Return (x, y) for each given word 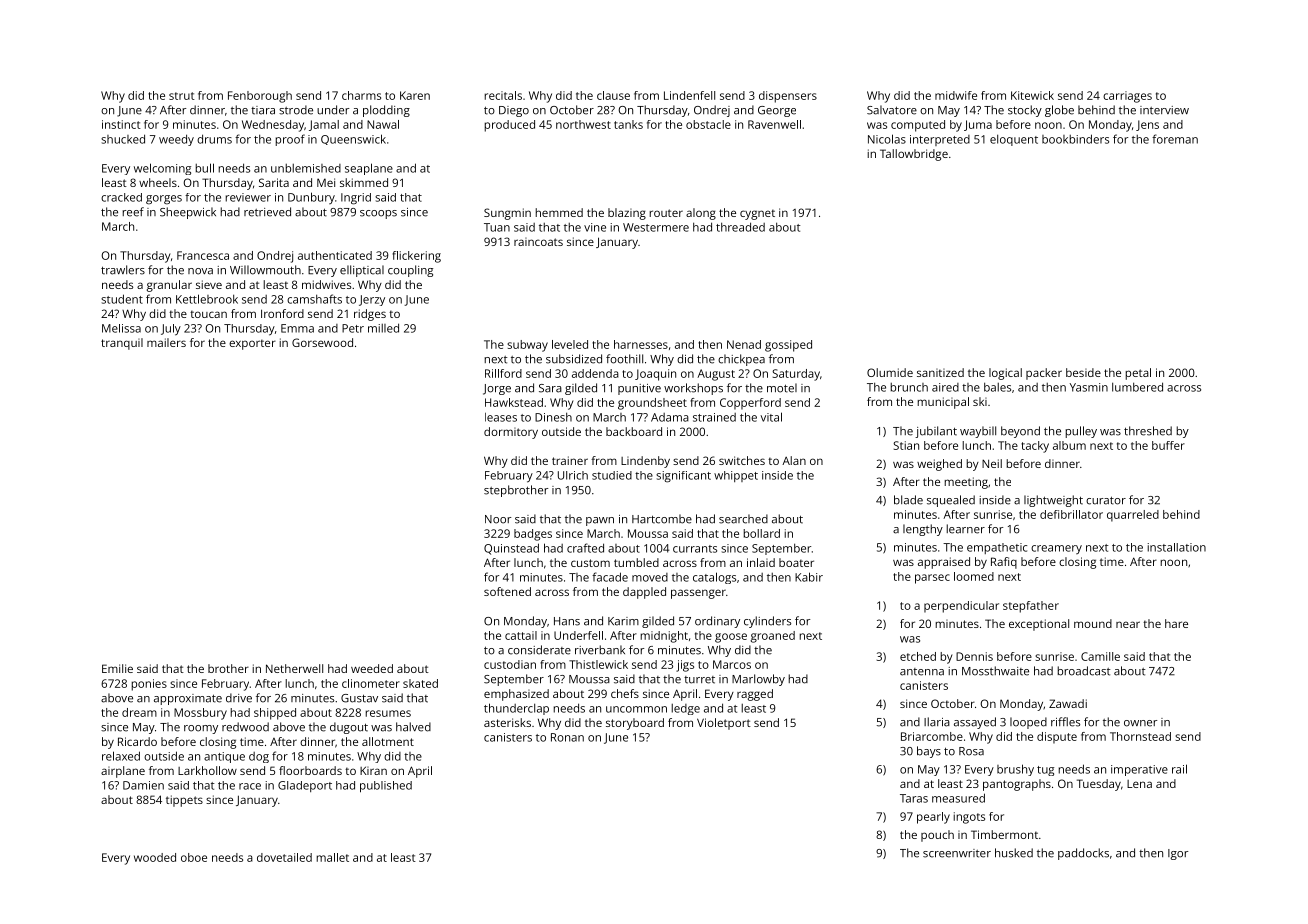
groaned (772, 637)
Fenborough (260, 97)
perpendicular (961, 607)
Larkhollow (207, 770)
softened (507, 591)
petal (1138, 374)
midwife (956, 95)
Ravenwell (774, 124)
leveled (570, 344)
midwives (326, 284)
